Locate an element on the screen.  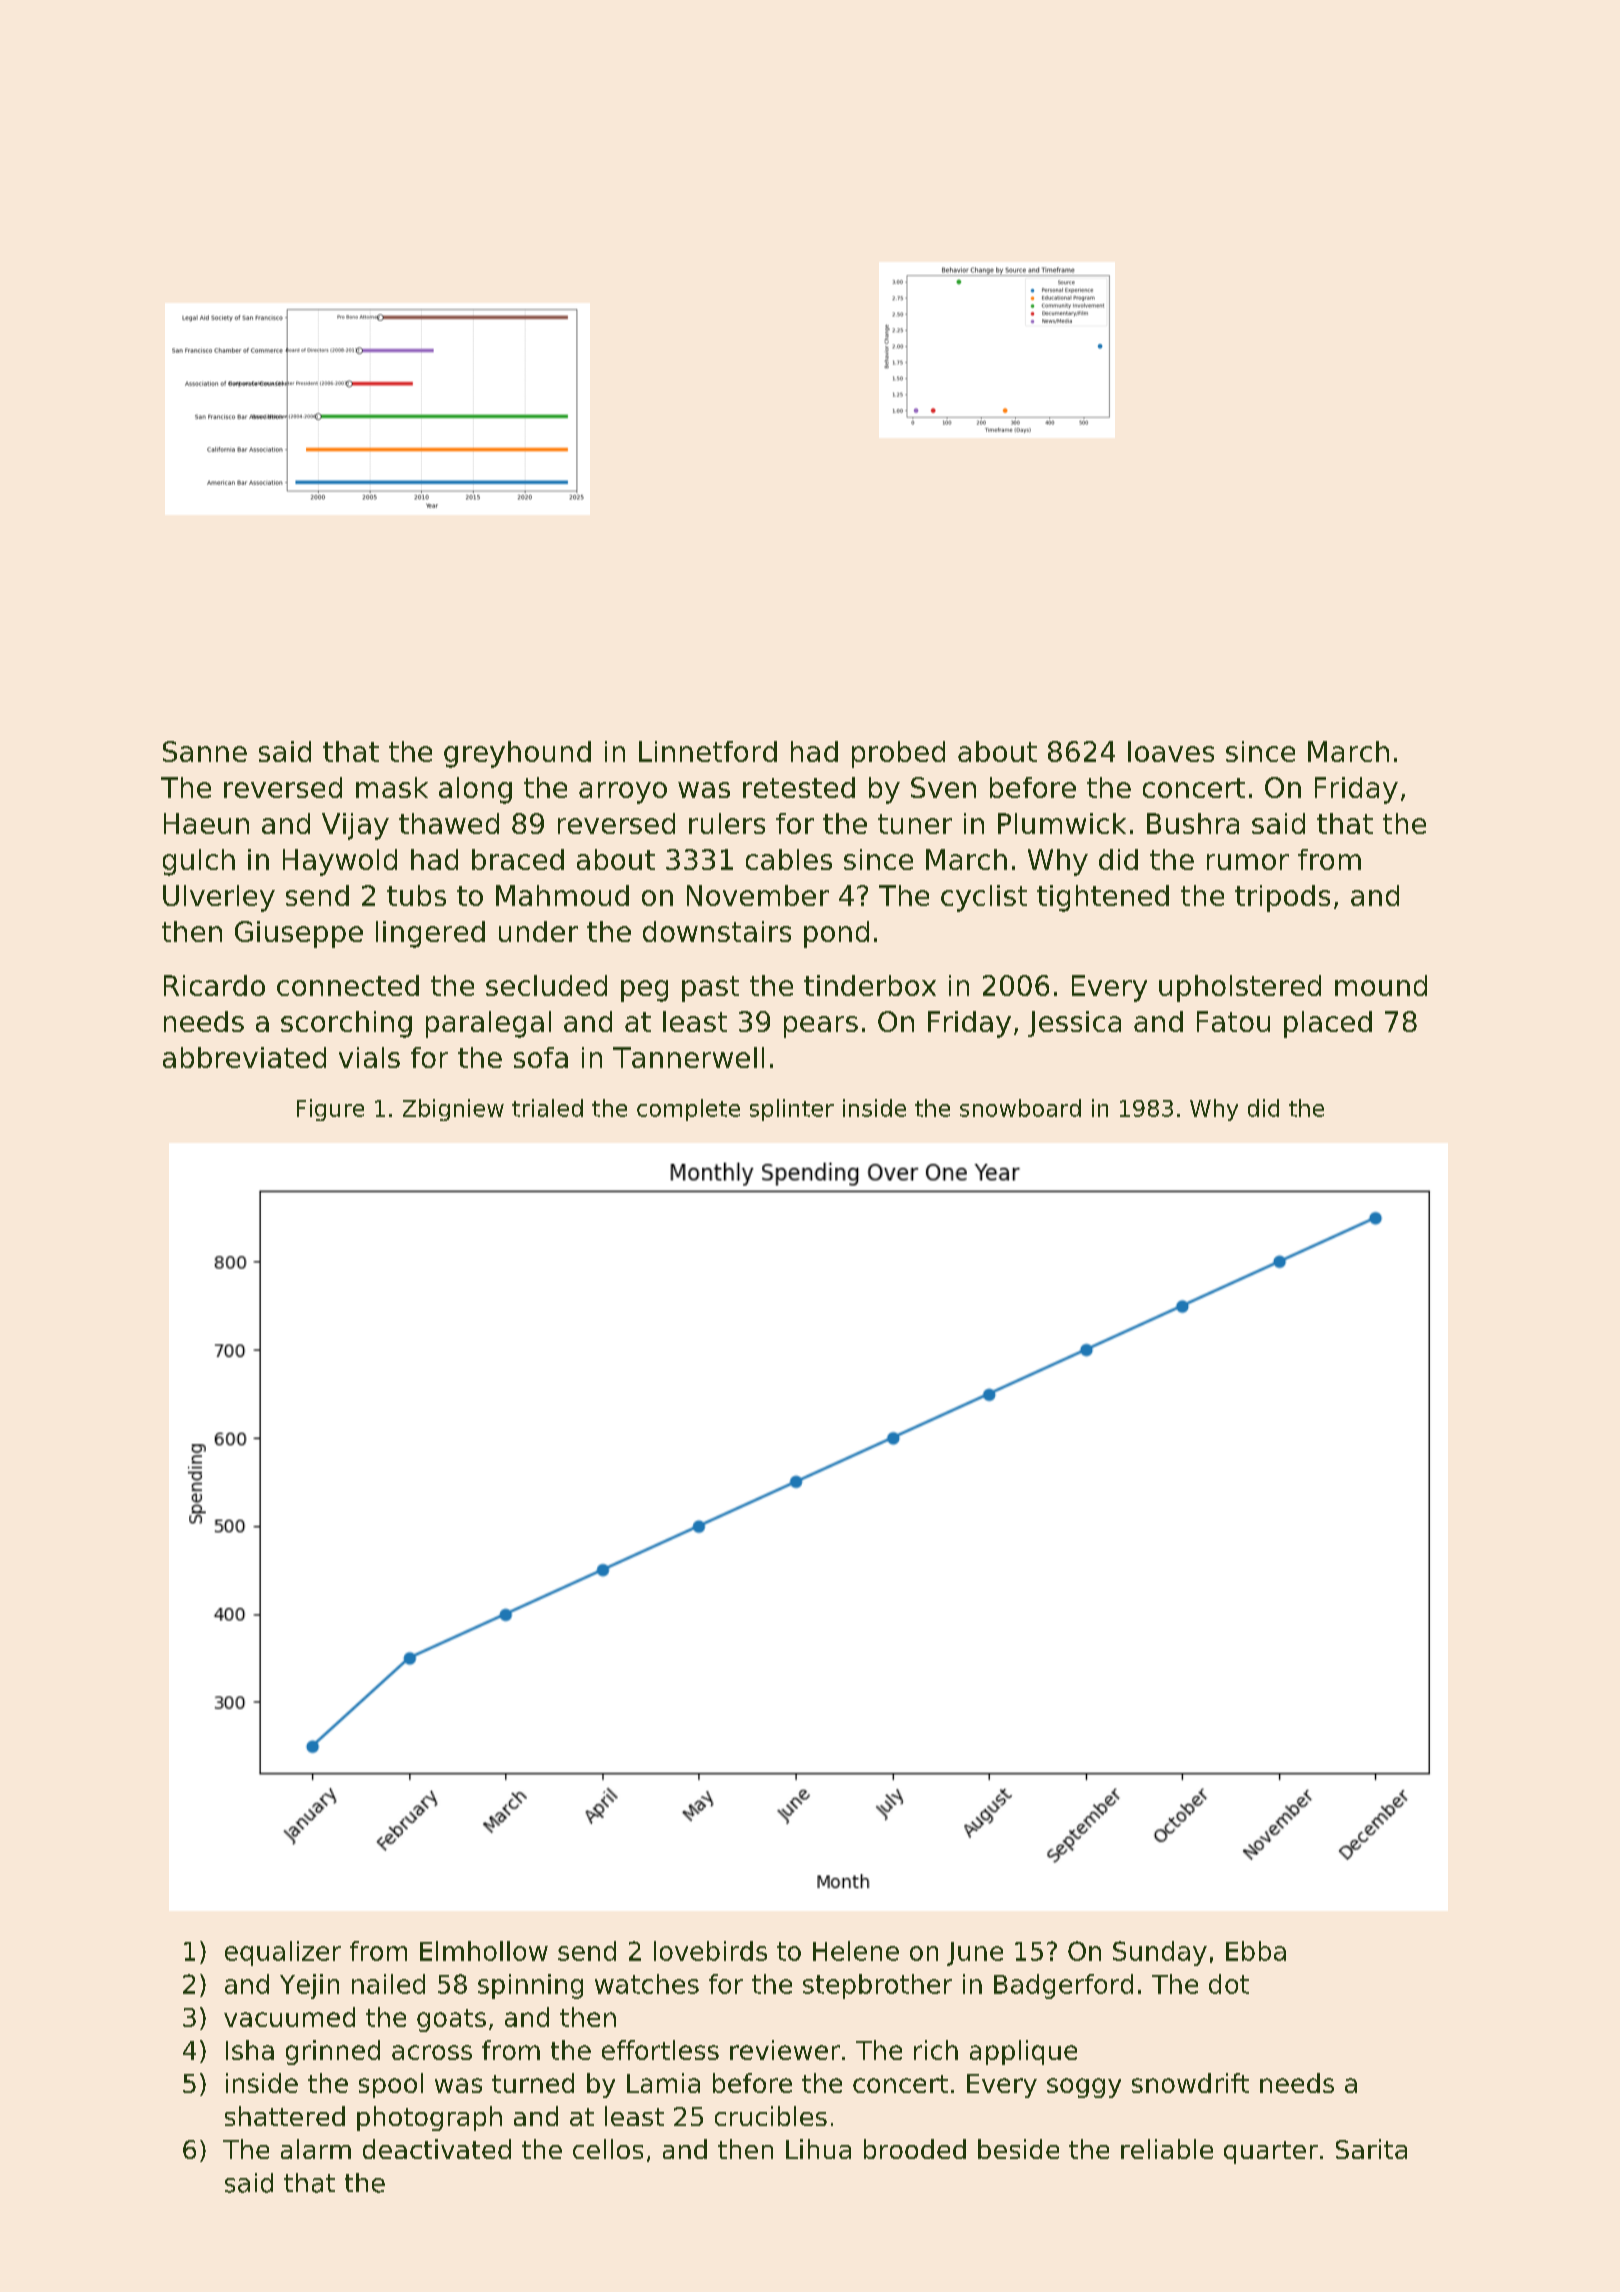
Helene is located at coordinates (856, 1951).
